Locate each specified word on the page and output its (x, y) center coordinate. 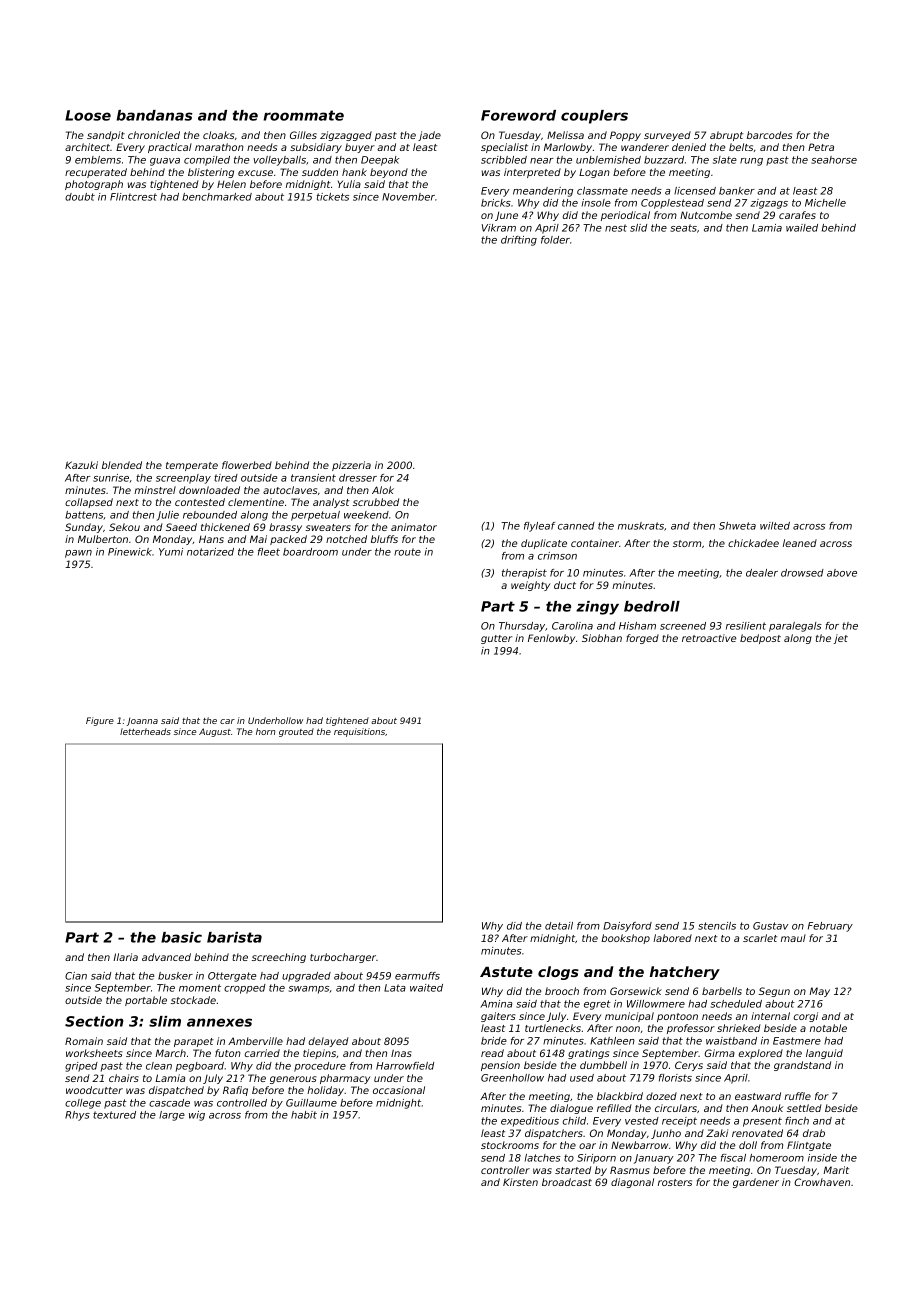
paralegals (795, 627)
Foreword (518, 115)
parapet (194, 1042)
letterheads (145, 731)
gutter (496, 639)
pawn (78, 554)
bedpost (760, 639)
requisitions (359, 732)
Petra (821, 147)
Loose (88, 115)
